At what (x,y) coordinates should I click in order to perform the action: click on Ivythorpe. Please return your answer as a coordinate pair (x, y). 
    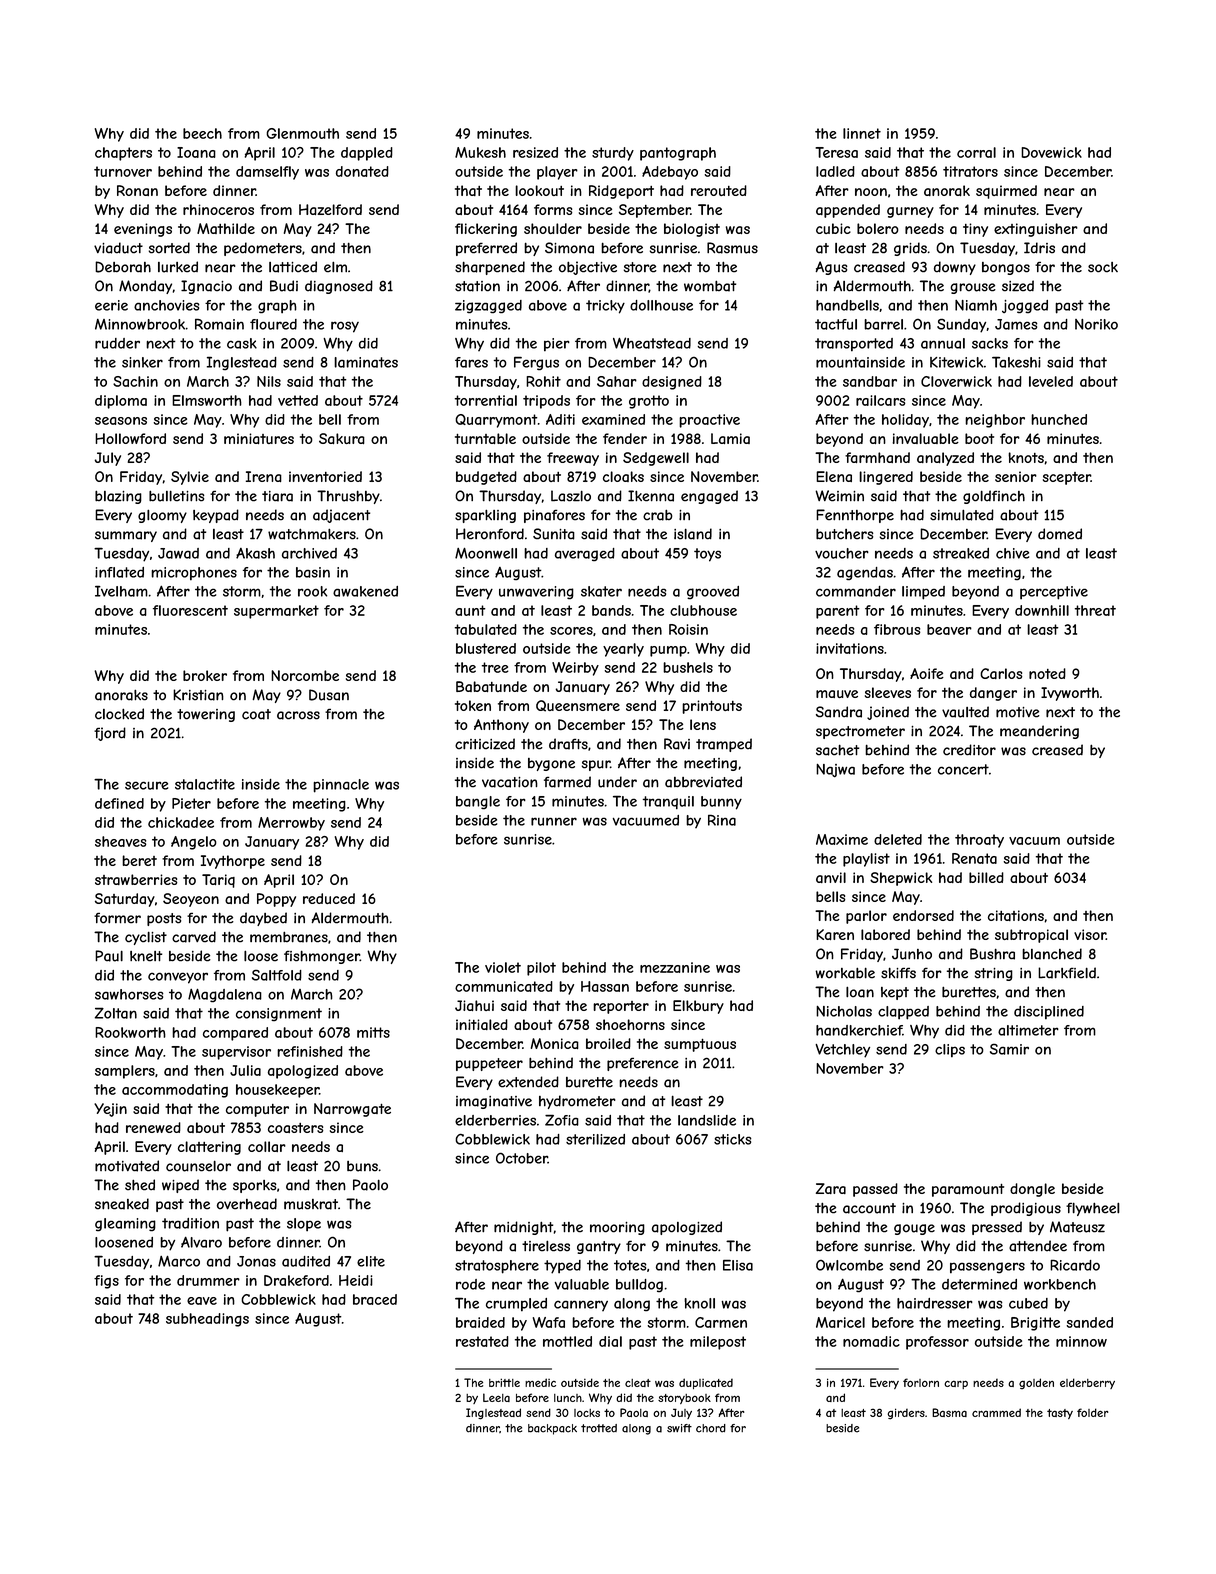
    Looking at the image, I should click on (233, 862).
